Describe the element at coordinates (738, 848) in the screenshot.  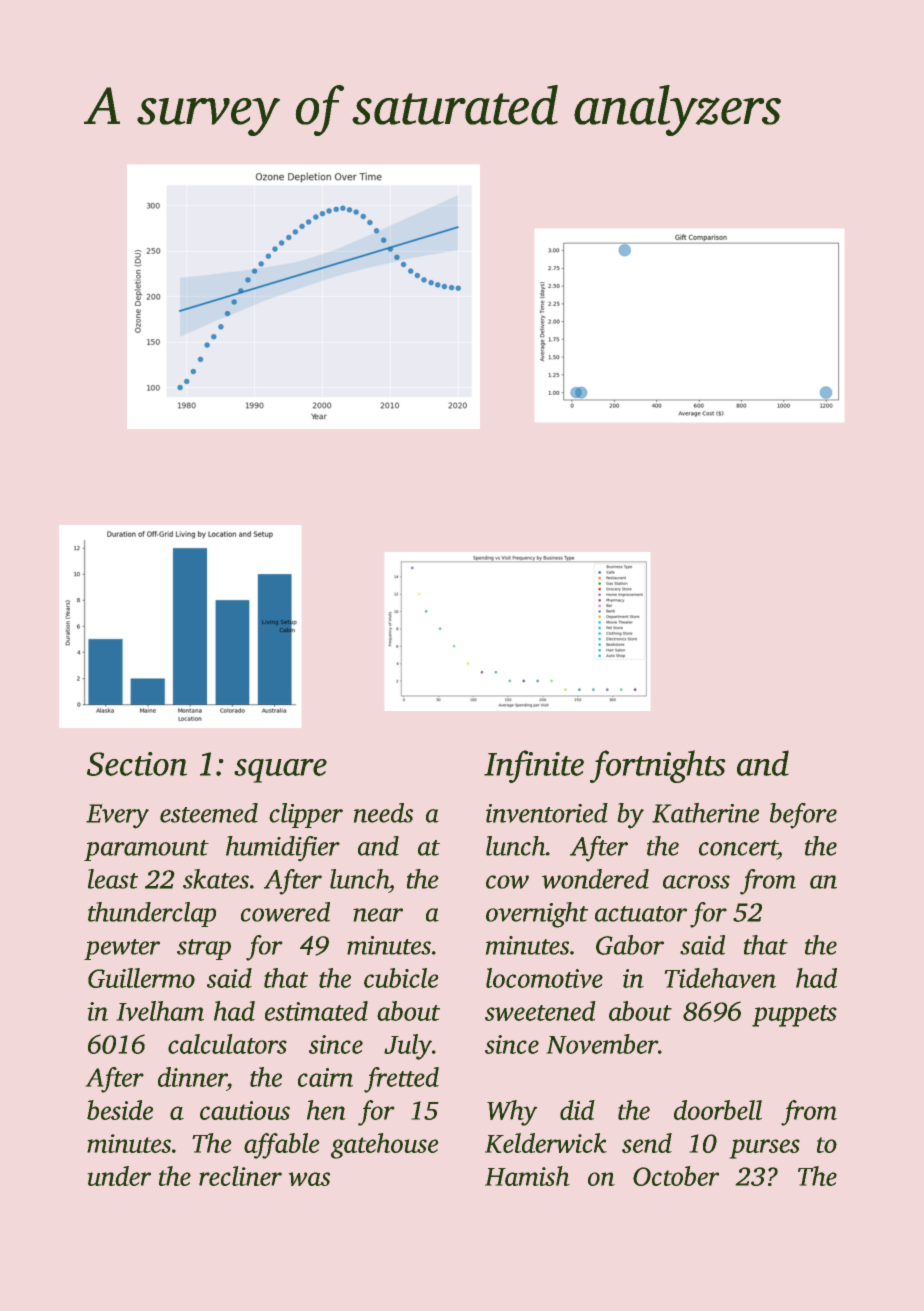
I see `concert` at that location.
